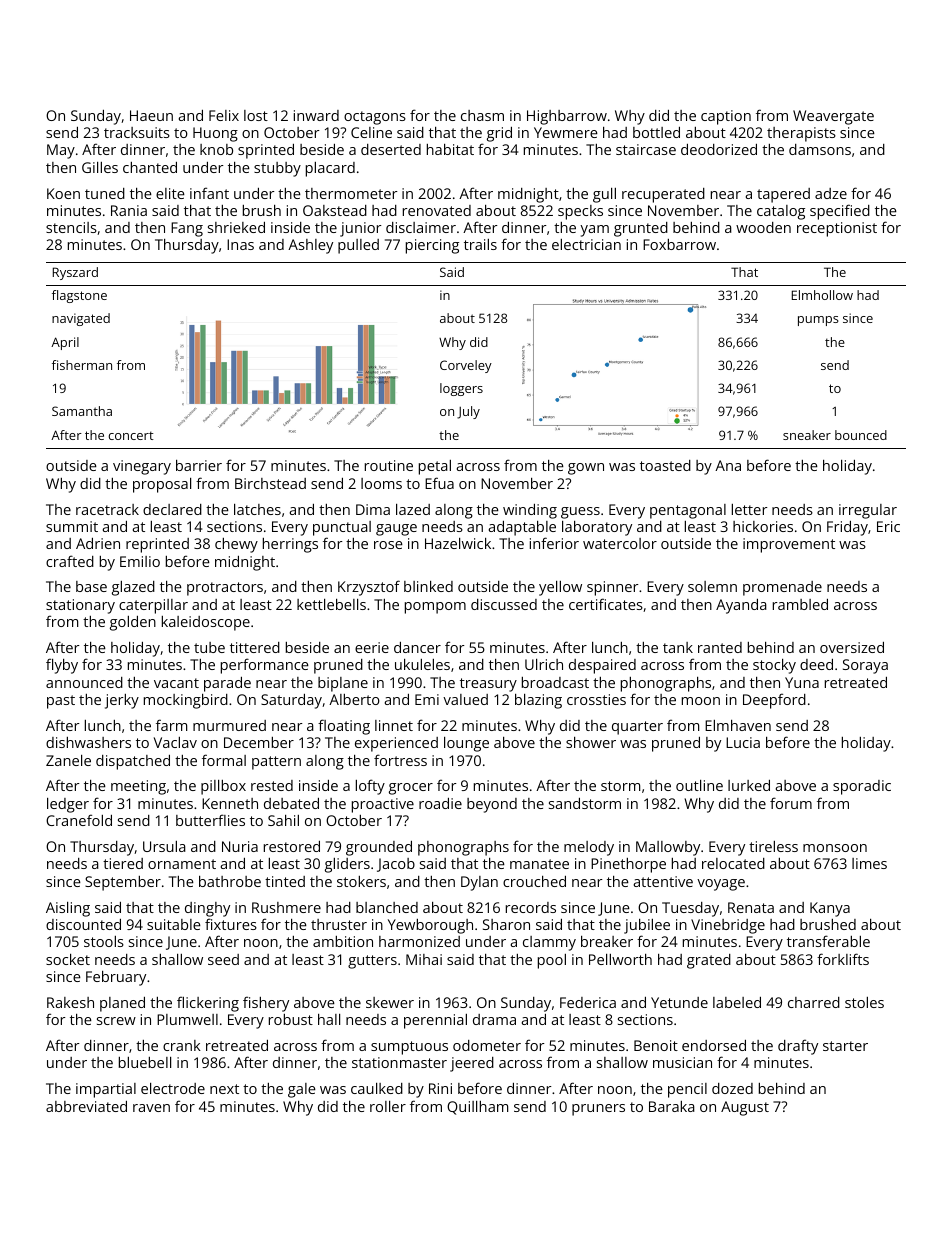  What do you see at coordinates (461, 389) in the screenshot?
I see `loggers` at bounding box center [461, 389].
